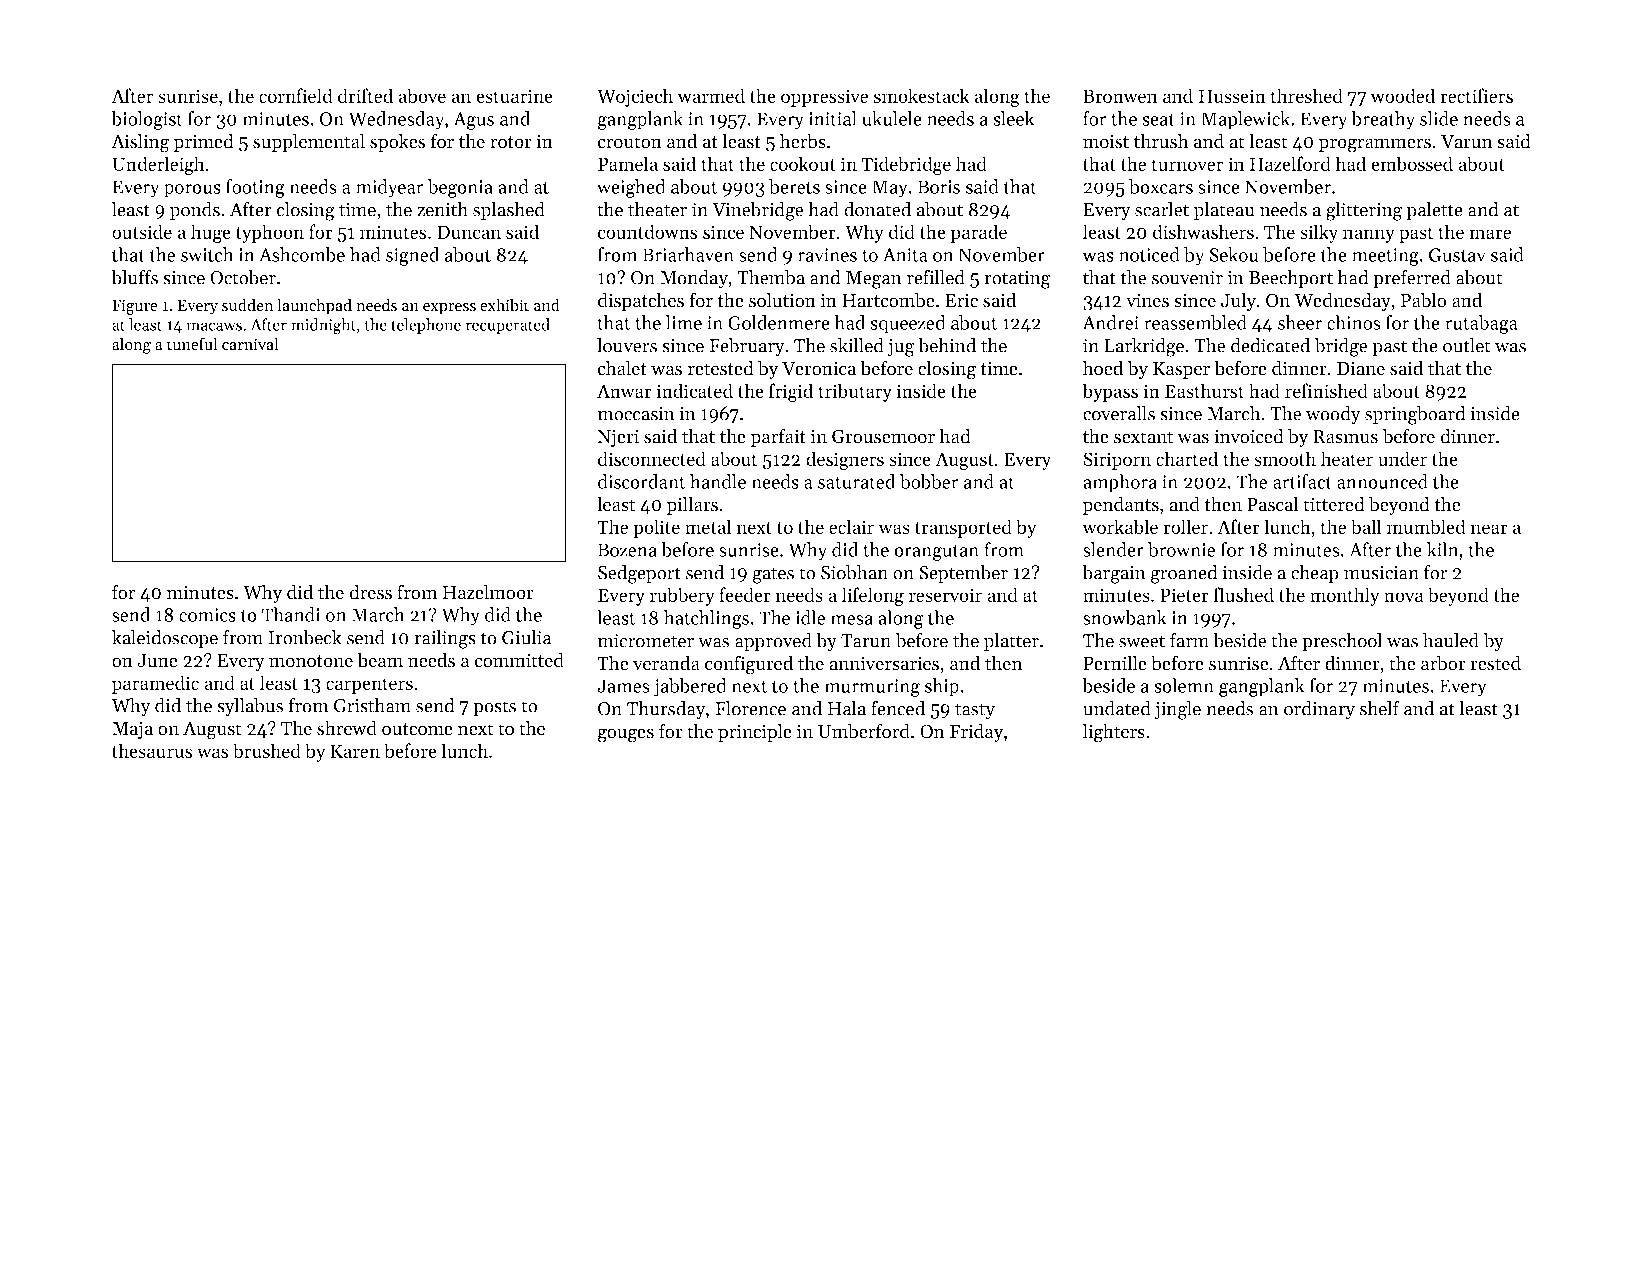 This screenshot has width=1649, height=1275. Describe the element at coordinates (618, 438) in the screenshot. I see `Njeri` at that location.
